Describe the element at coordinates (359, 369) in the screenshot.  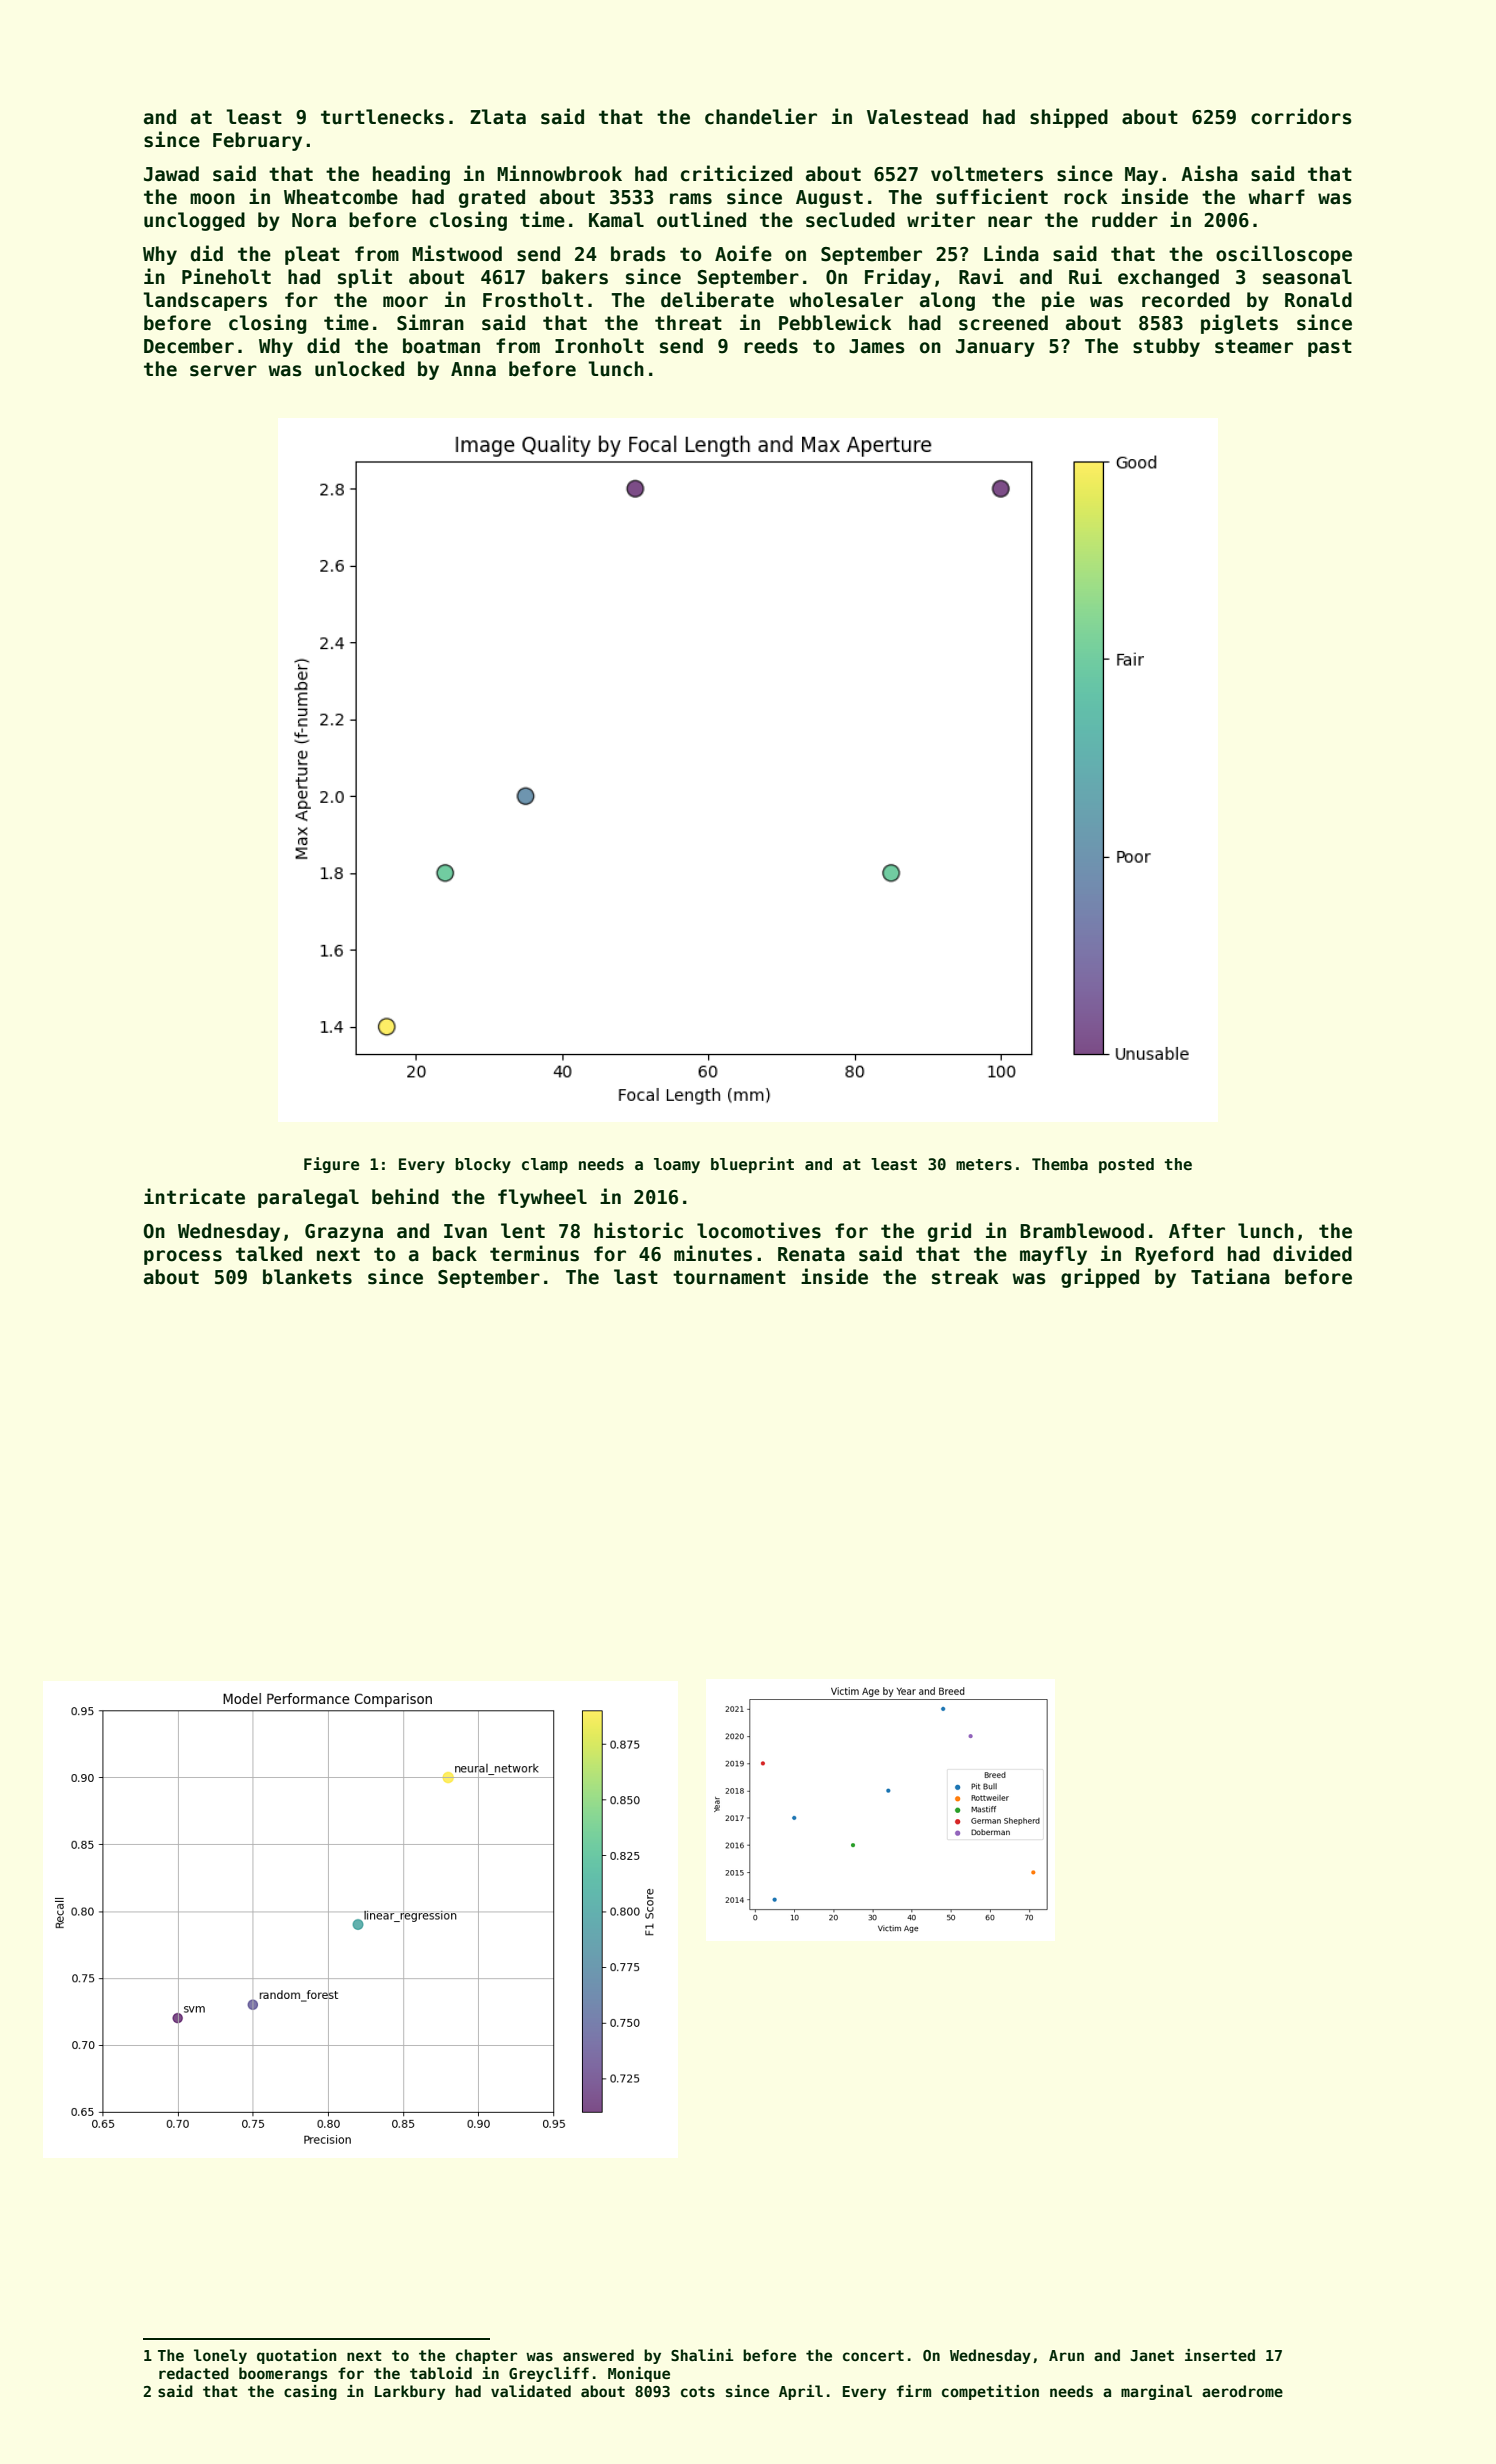
I see `unlocked` at that location.
